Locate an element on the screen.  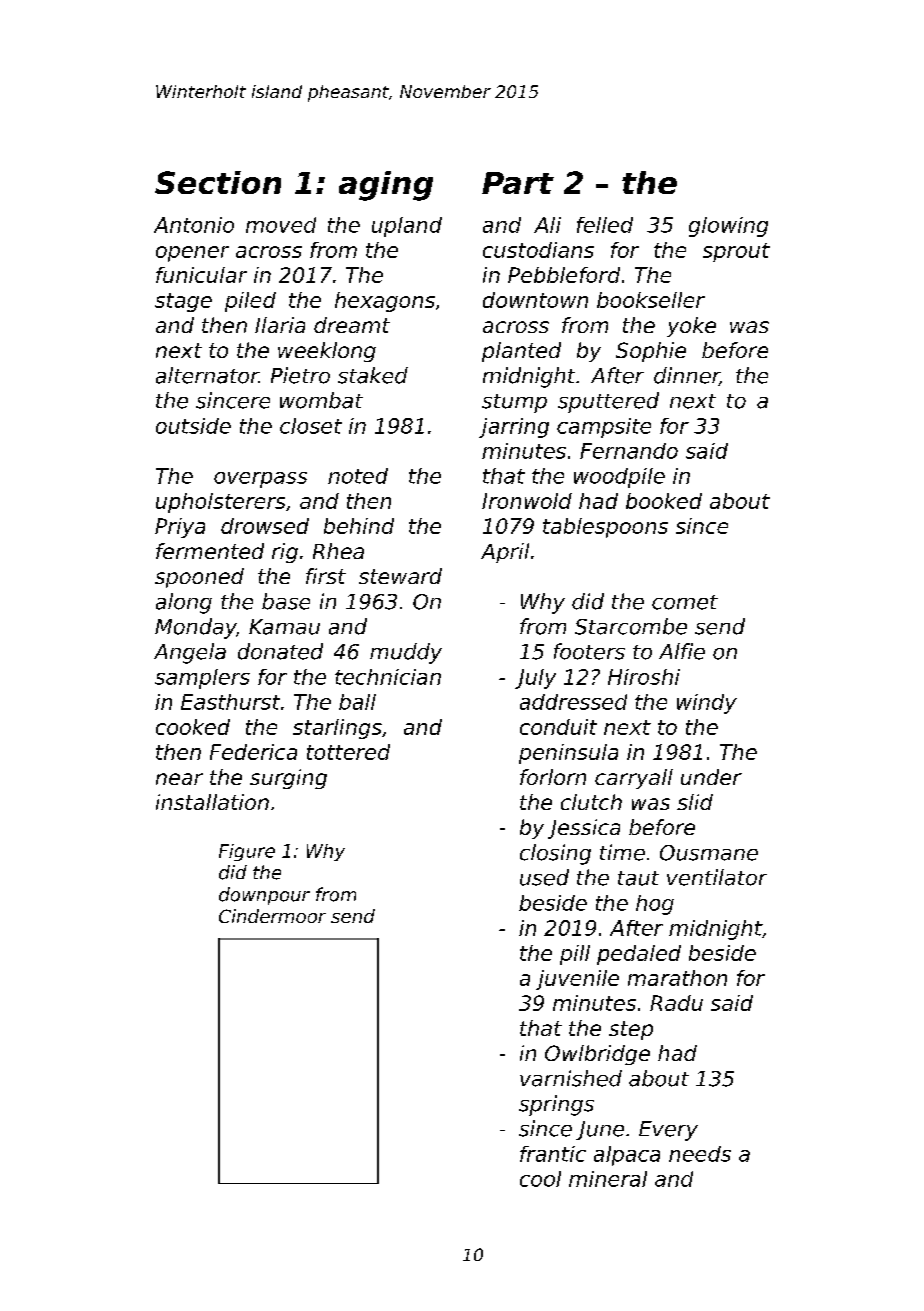
Cindermoor is located at coordinates (272, 916).
